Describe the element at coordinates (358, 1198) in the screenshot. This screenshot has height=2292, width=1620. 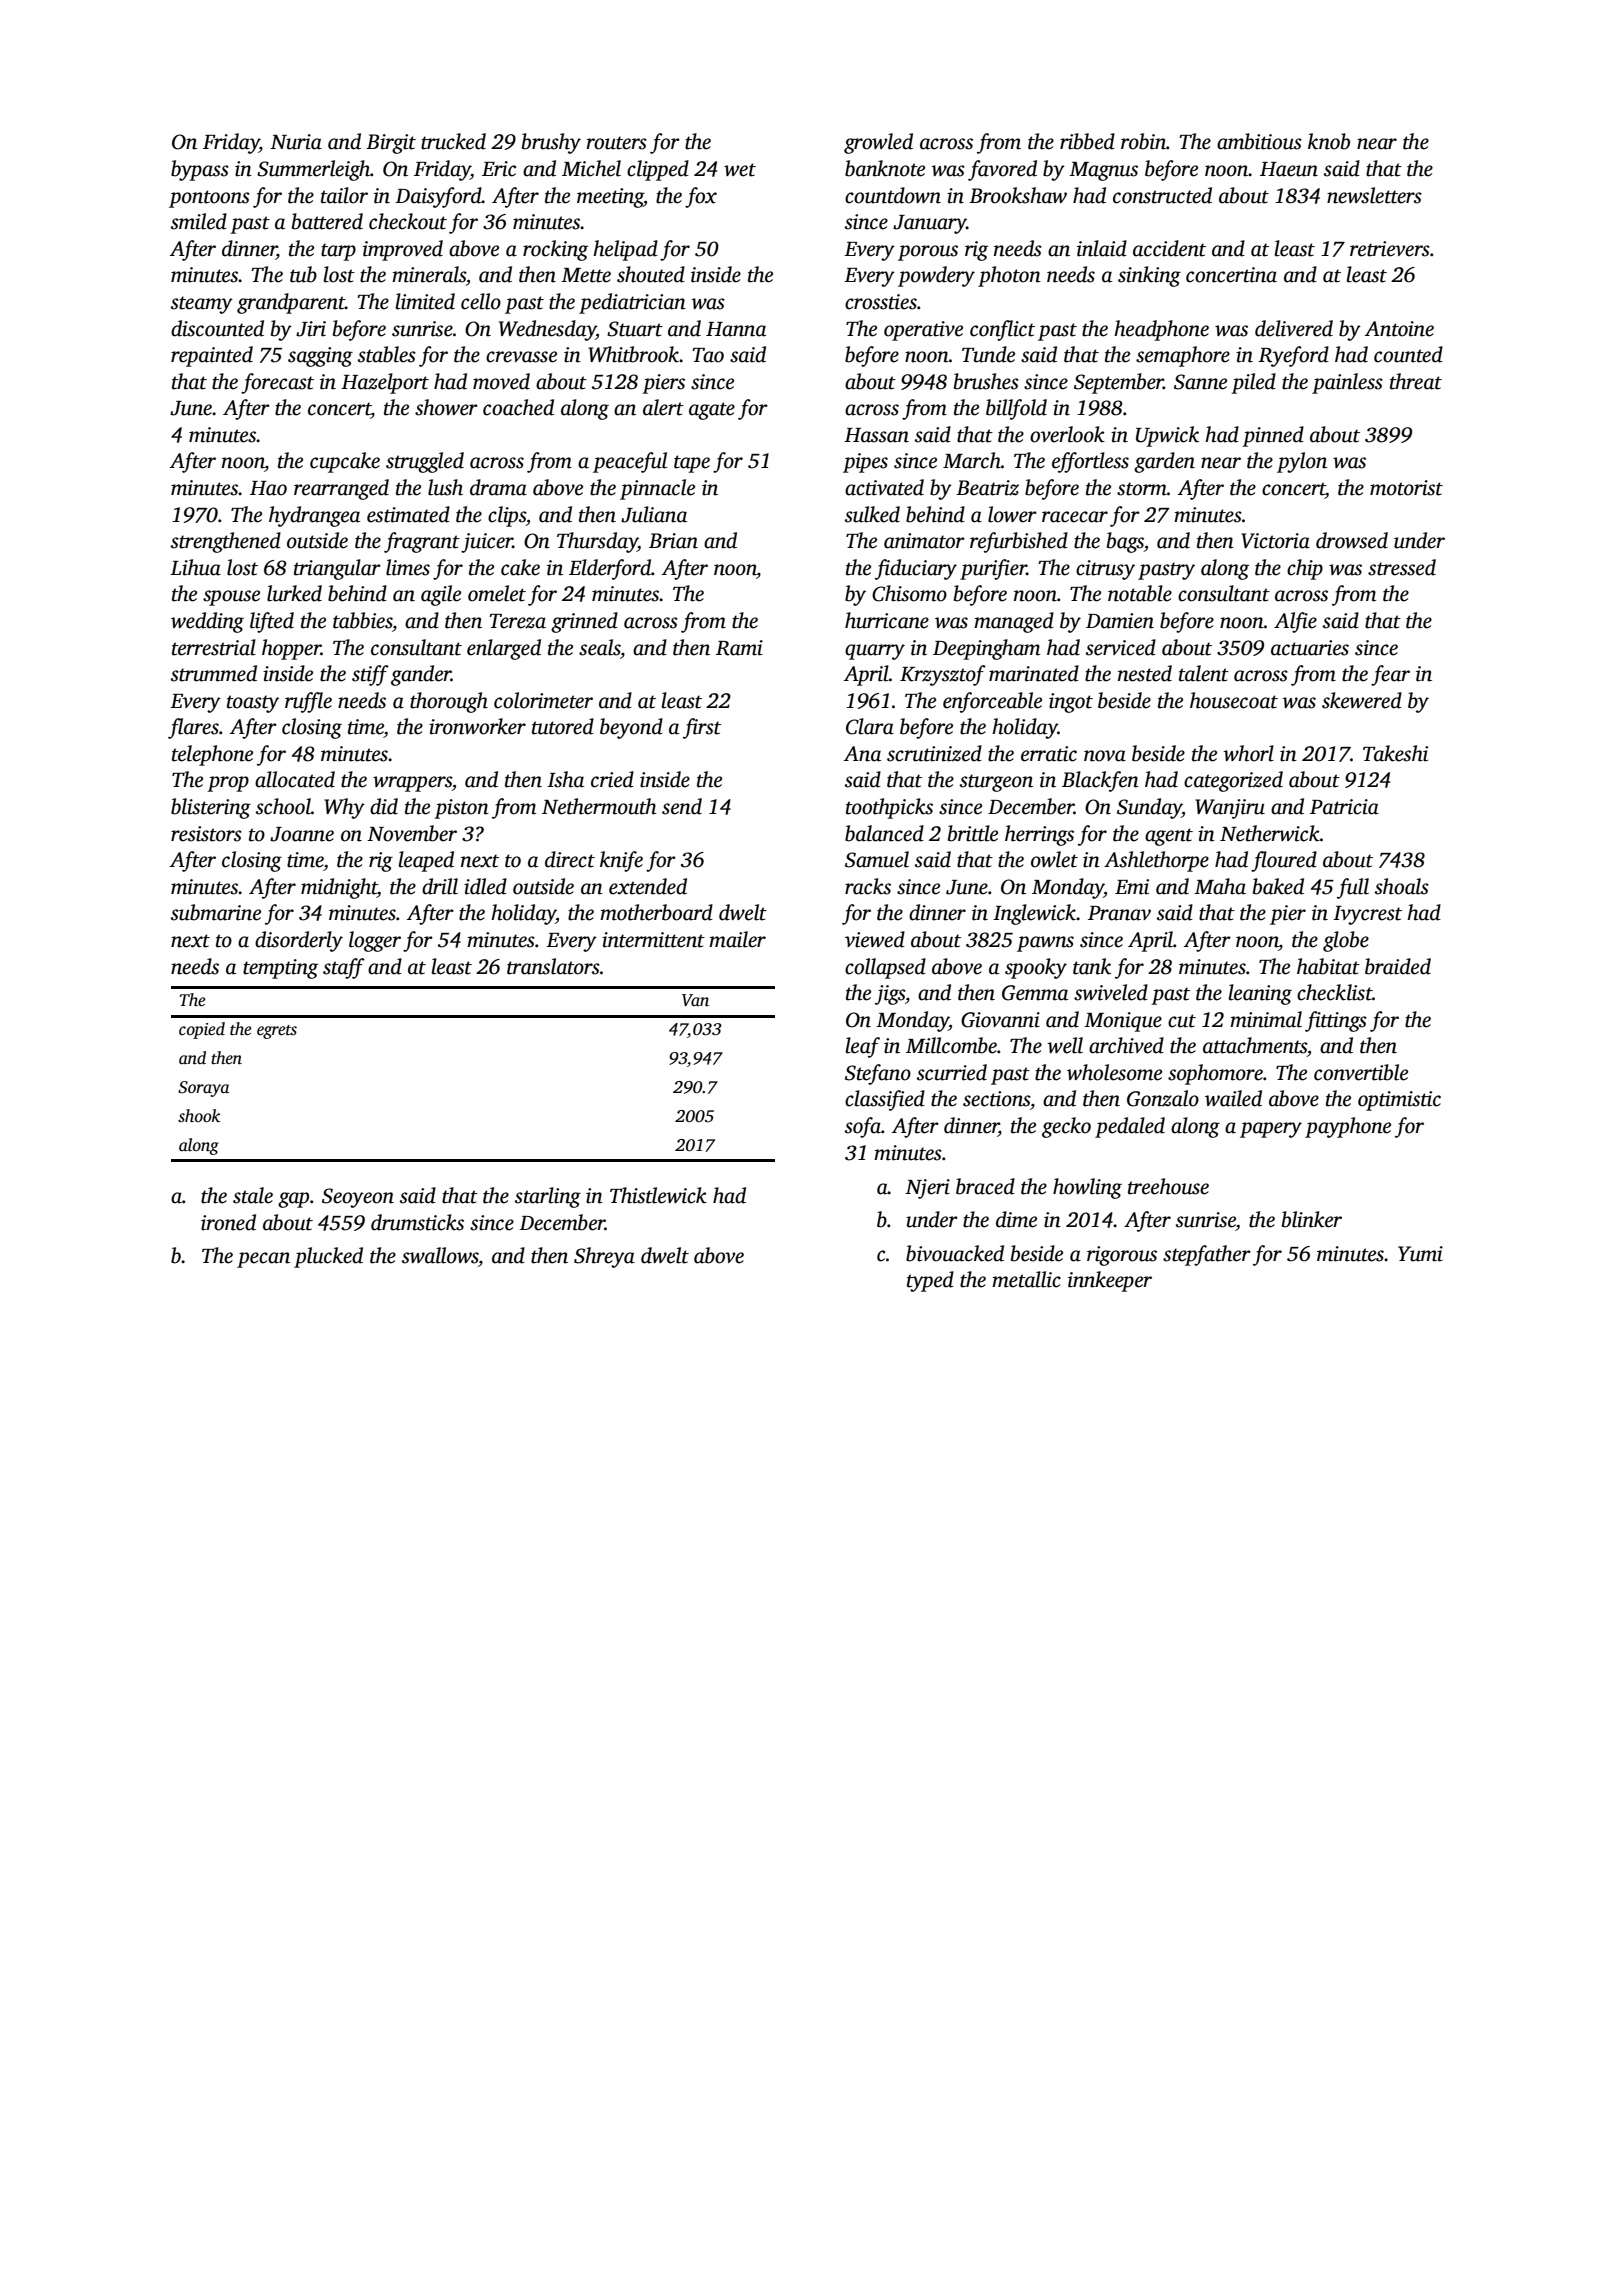
I see `Seoyeon` at that location.
